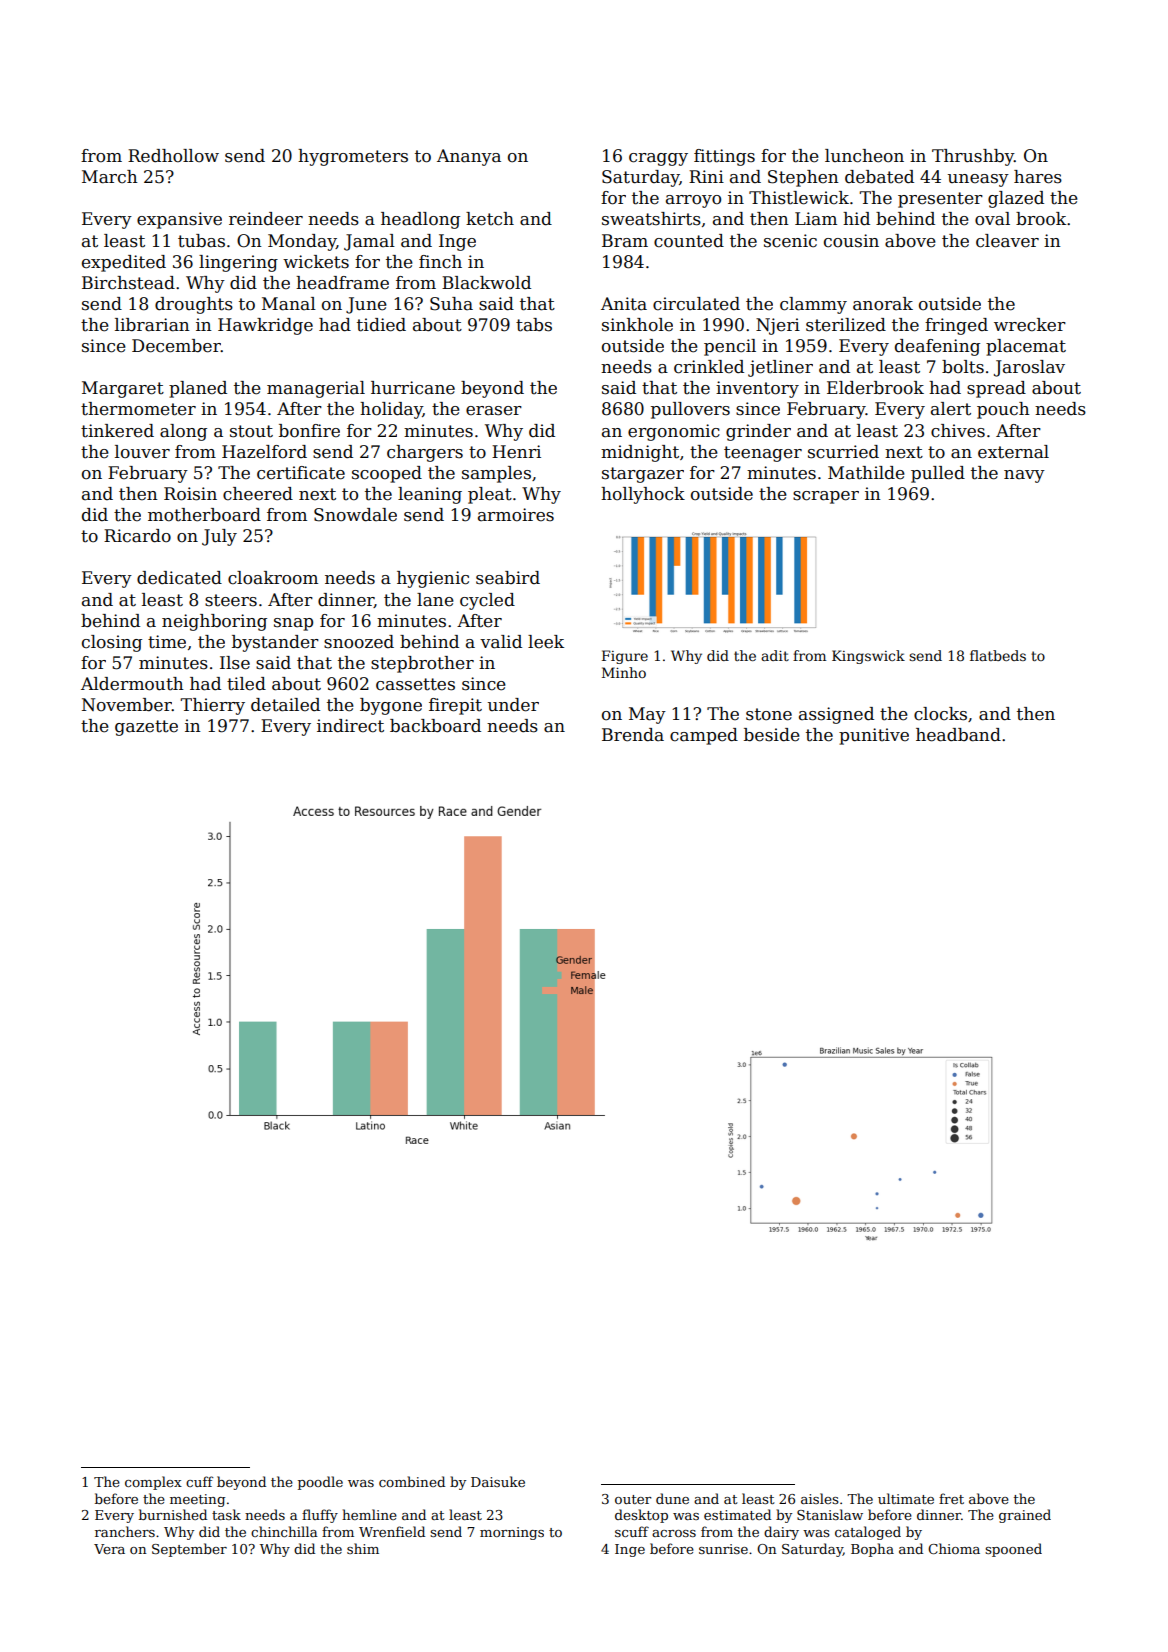 The height and width of the image is (1652, 1168). Describe the element at coordinates (109, 1549) in the image. I see `Vera` at that location.
